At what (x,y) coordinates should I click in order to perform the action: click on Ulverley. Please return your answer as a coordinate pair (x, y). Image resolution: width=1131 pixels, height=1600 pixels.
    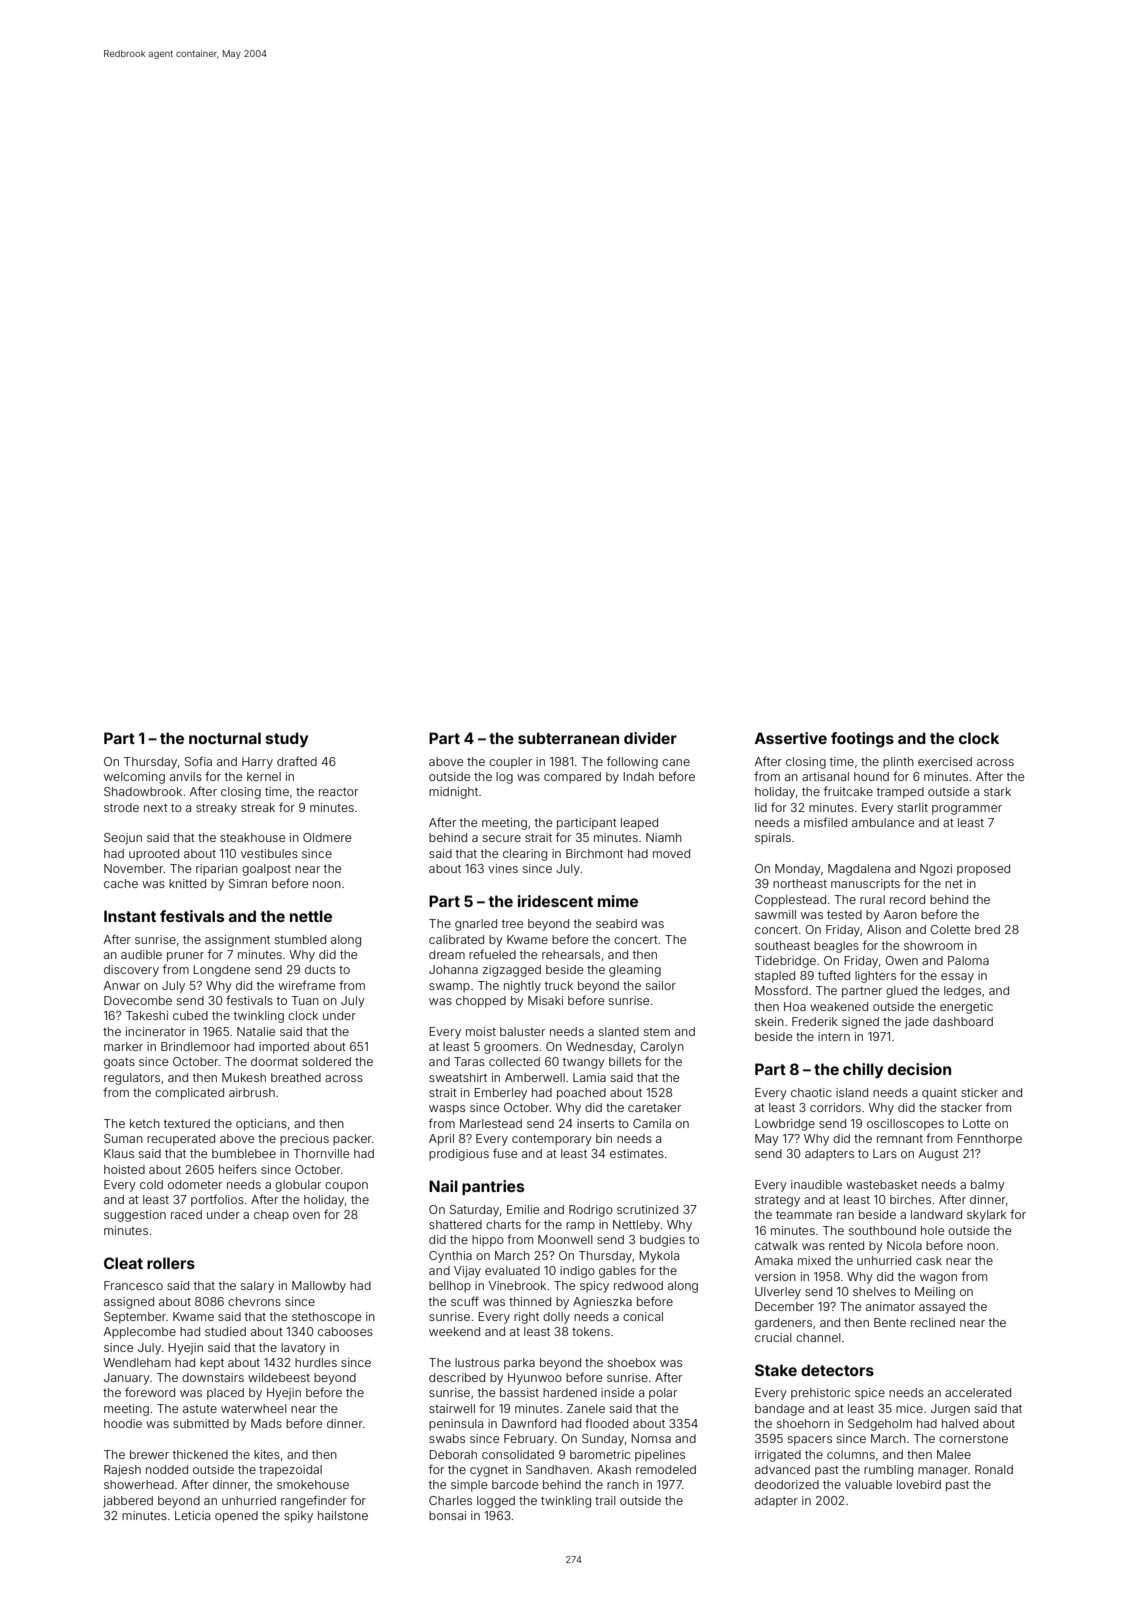
    Looking at the image, I should click on (778, 1293).
